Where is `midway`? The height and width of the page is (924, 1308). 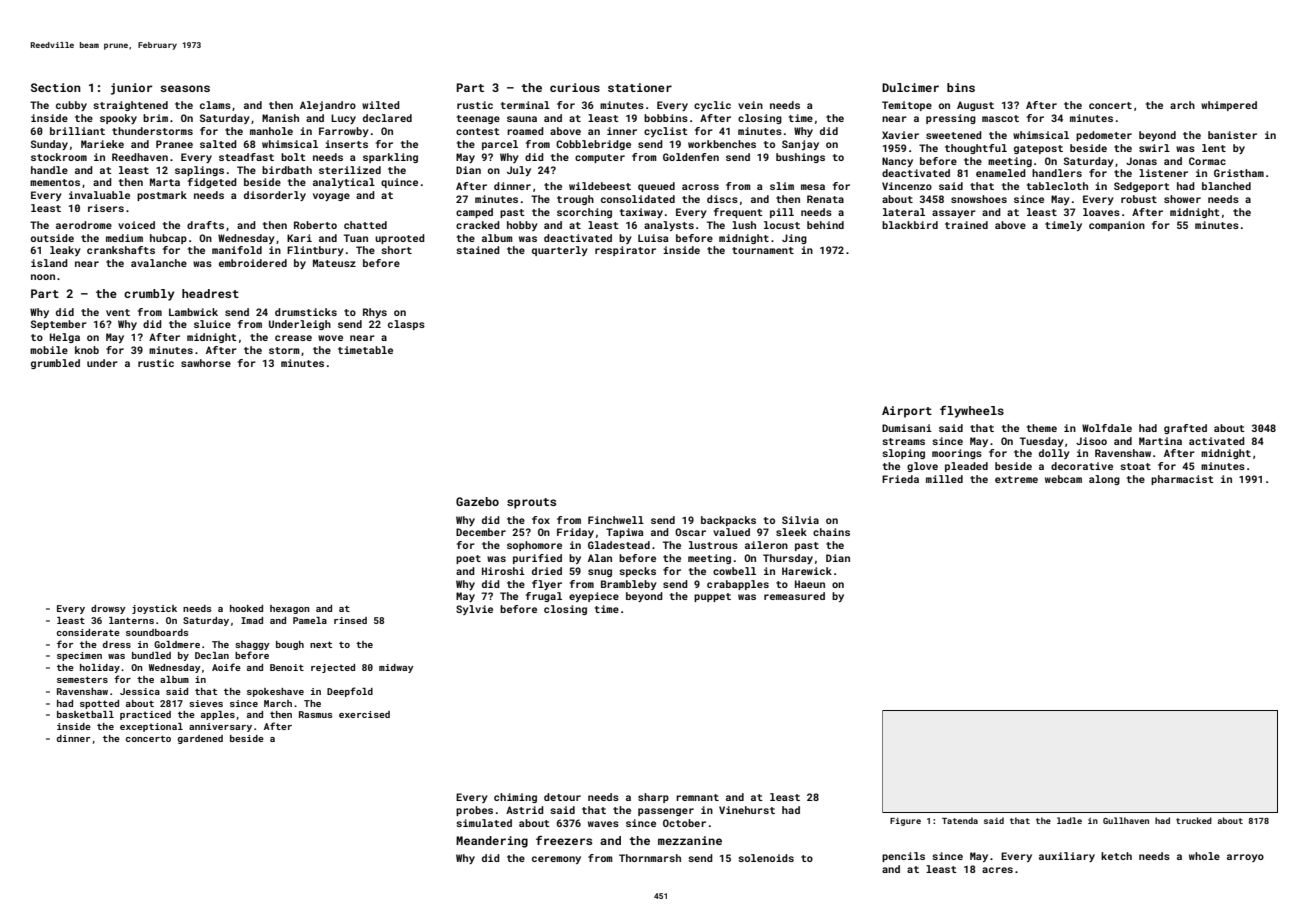
midway is located at coordinates (396, 668).
